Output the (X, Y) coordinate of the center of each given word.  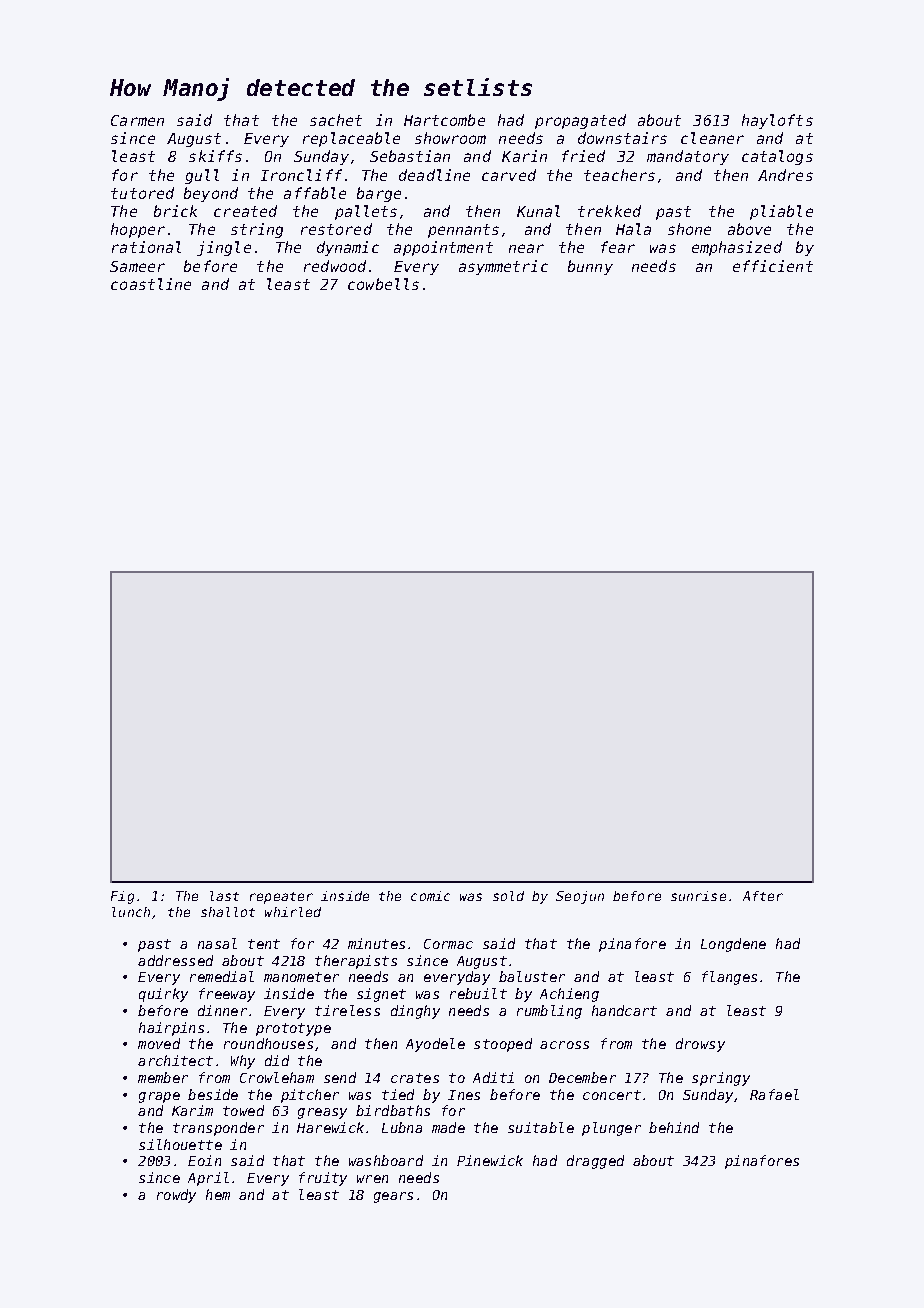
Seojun (580, 897)
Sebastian (410, 156)
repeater (281, 898)
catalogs (777, 157)
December (582, 1077)
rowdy (176, 1196)
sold (508, 896)
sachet (336, 120)
